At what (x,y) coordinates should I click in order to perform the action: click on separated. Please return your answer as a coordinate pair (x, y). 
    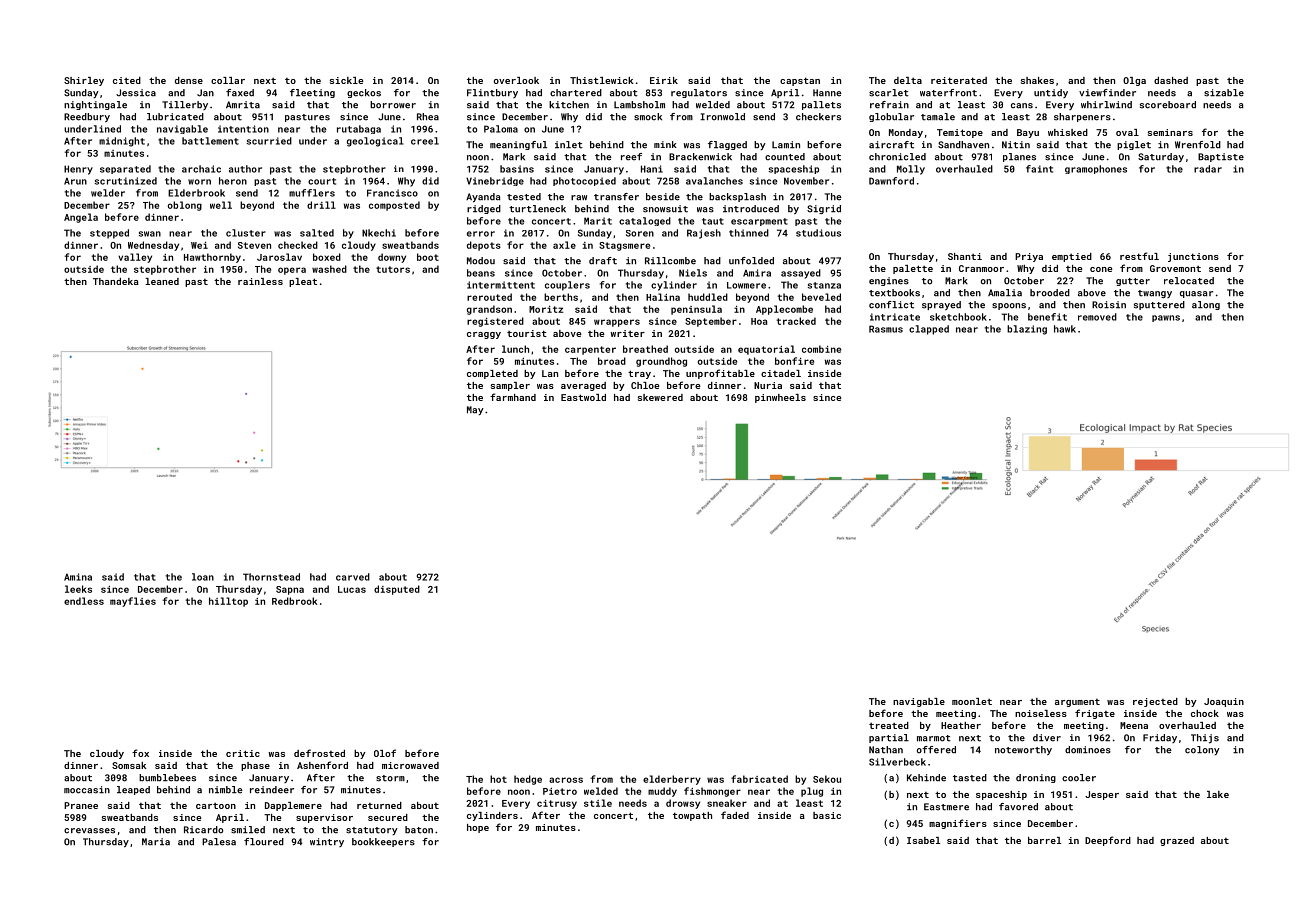
    Looking at the image, I should click on (125, 169).
